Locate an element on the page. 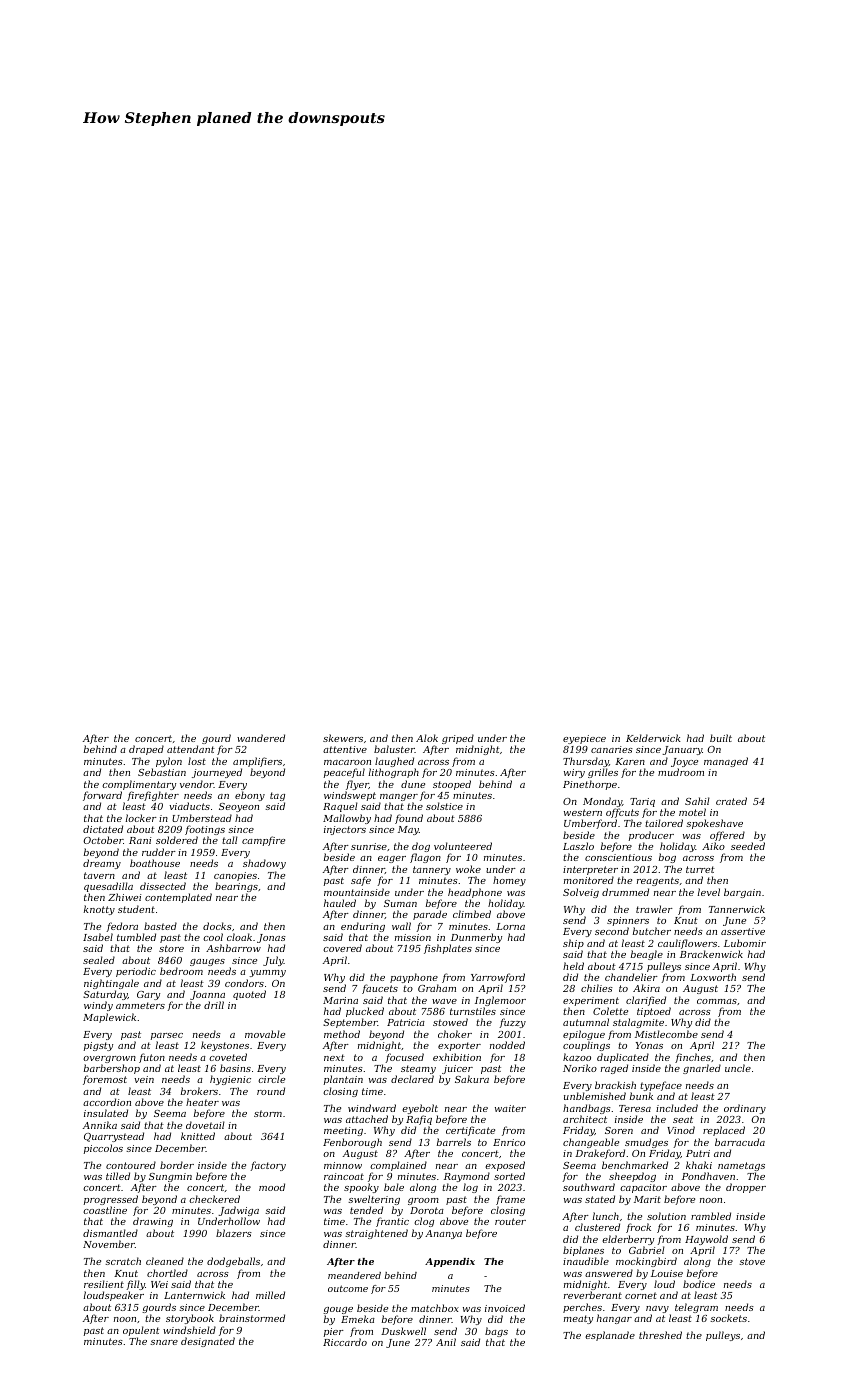 The width and height of the page is (849, 1400). amplifiers is located at coordinates (257, 762).
